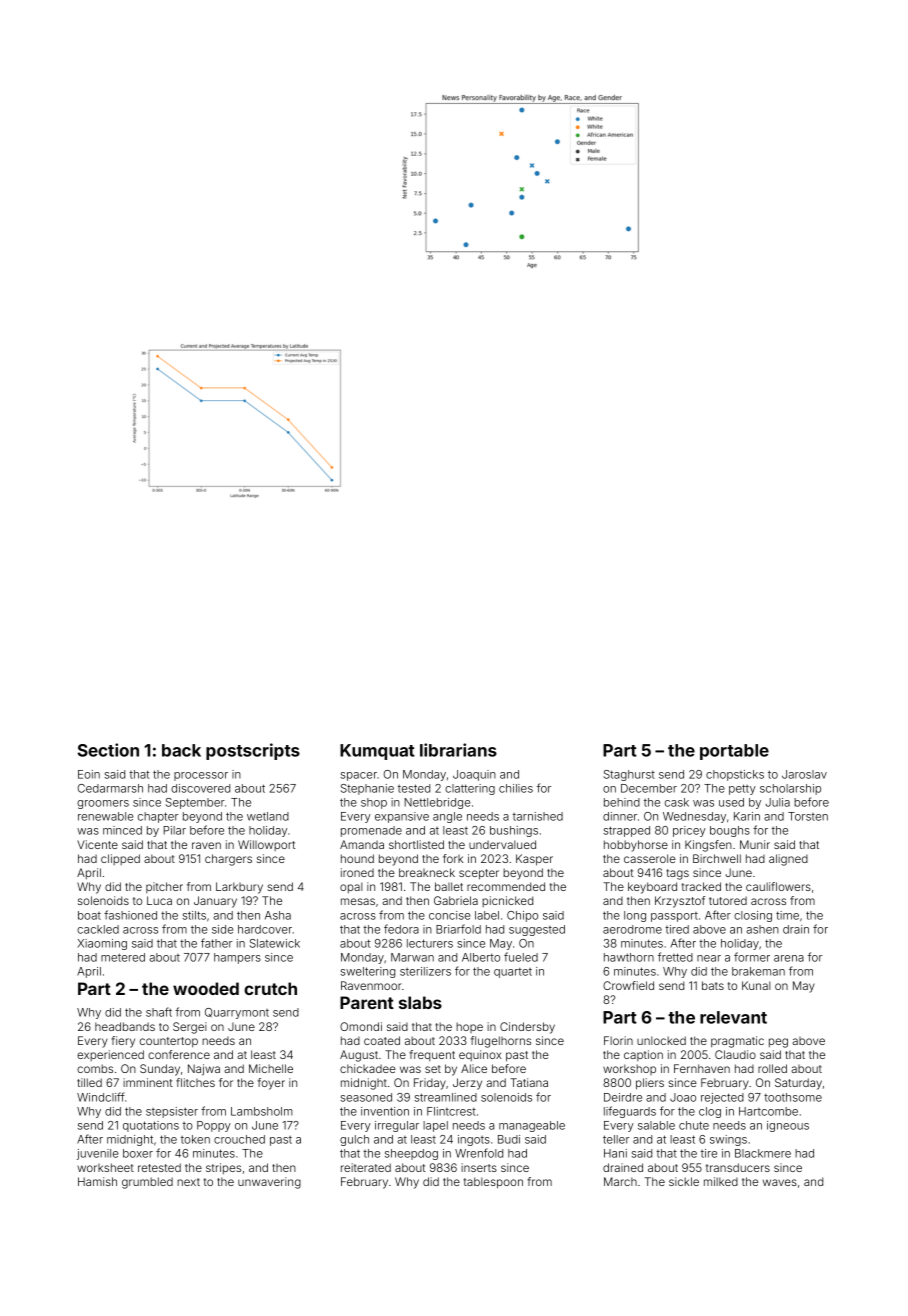  I want to click on tablespoon, so click(493, 1183).
